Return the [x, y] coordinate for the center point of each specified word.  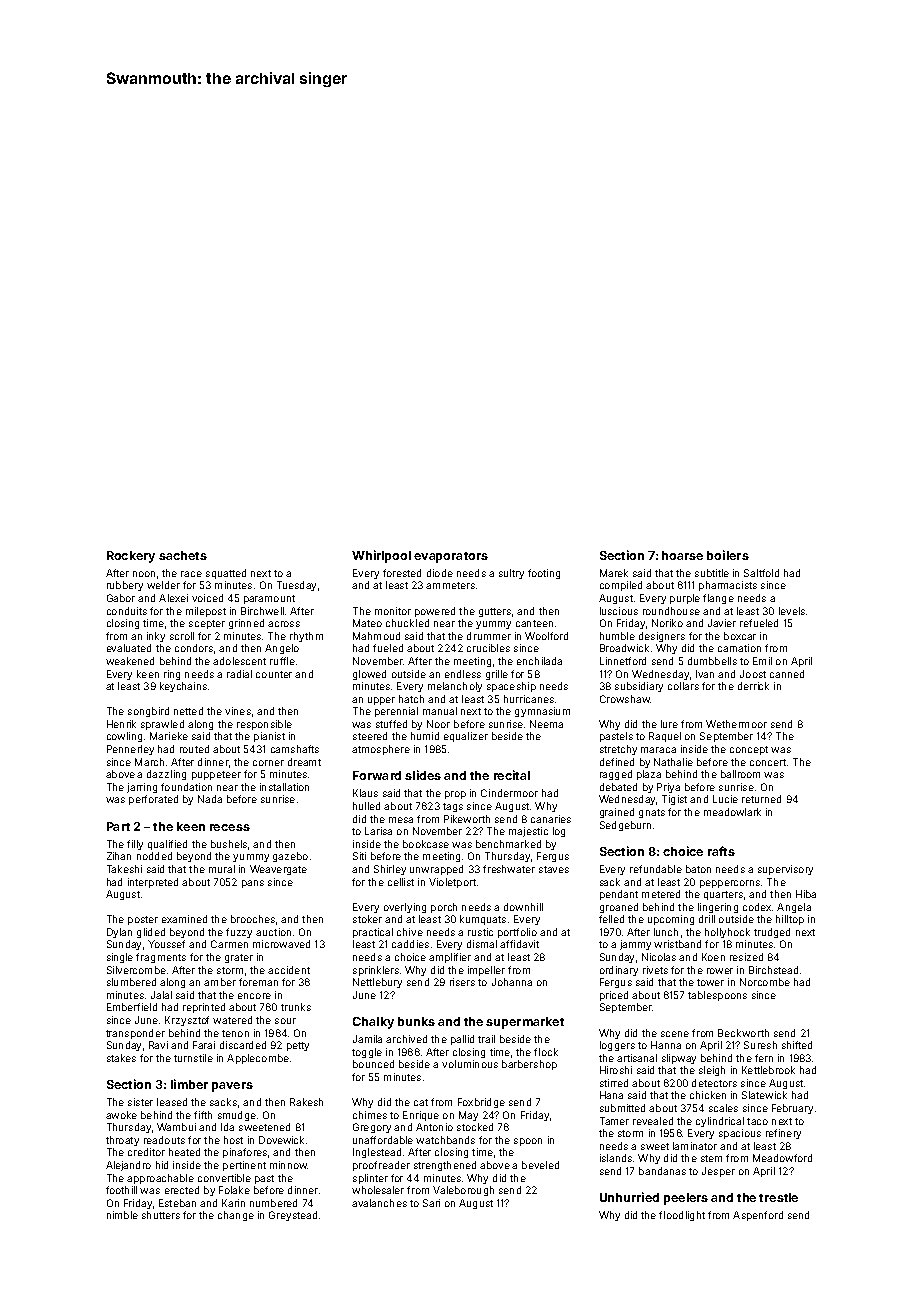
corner [268, 763]
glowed [369, 675]
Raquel [665, 737]
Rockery [131, 557]
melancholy [455, 687]
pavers [232, 1087]
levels [792, 611]
